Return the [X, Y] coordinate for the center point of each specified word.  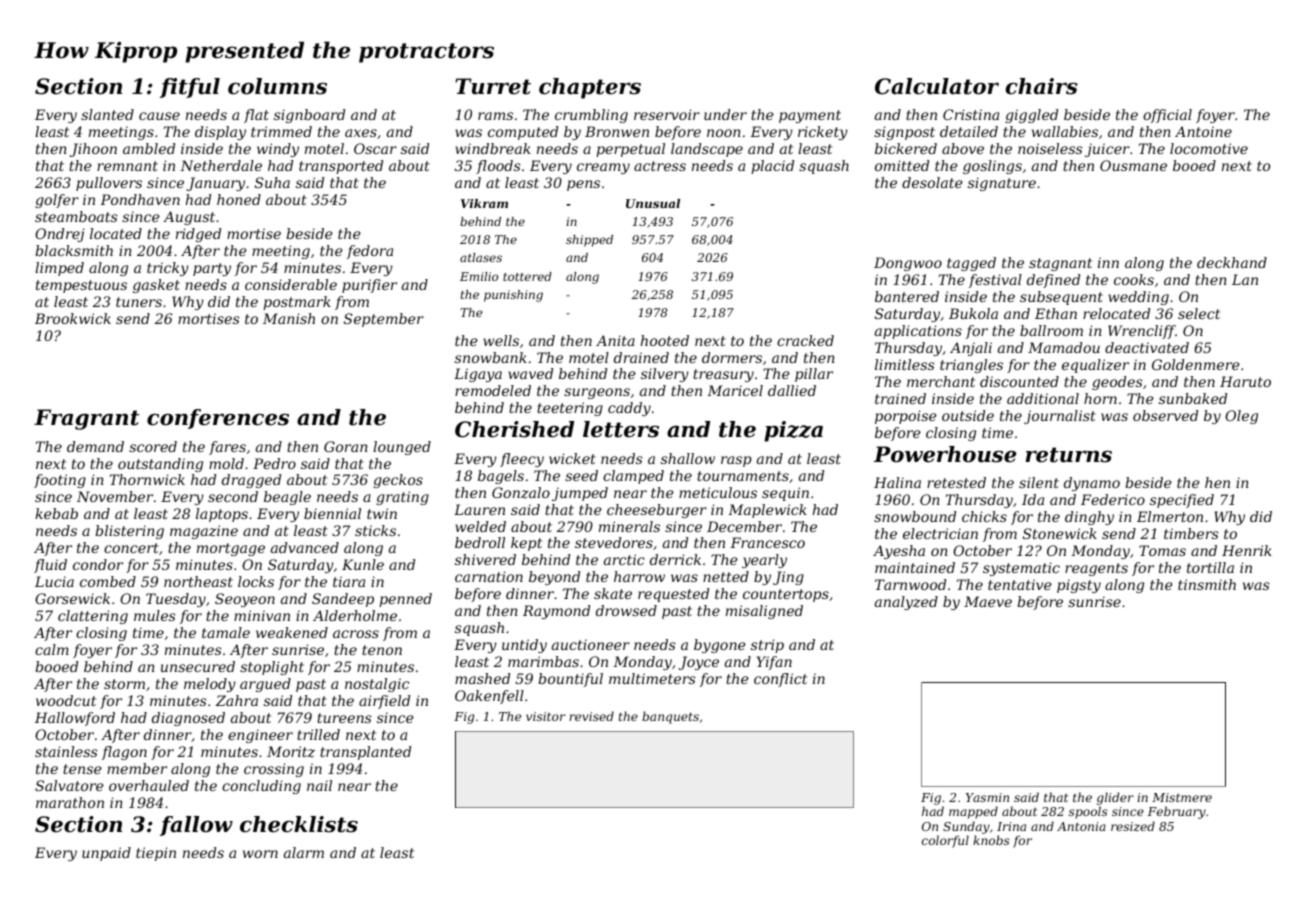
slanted [107, 114]
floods [498, 167]
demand [95, 446]
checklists [299, 824]
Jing [788, 578]
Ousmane [1133, 165]
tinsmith [1207, 584]
